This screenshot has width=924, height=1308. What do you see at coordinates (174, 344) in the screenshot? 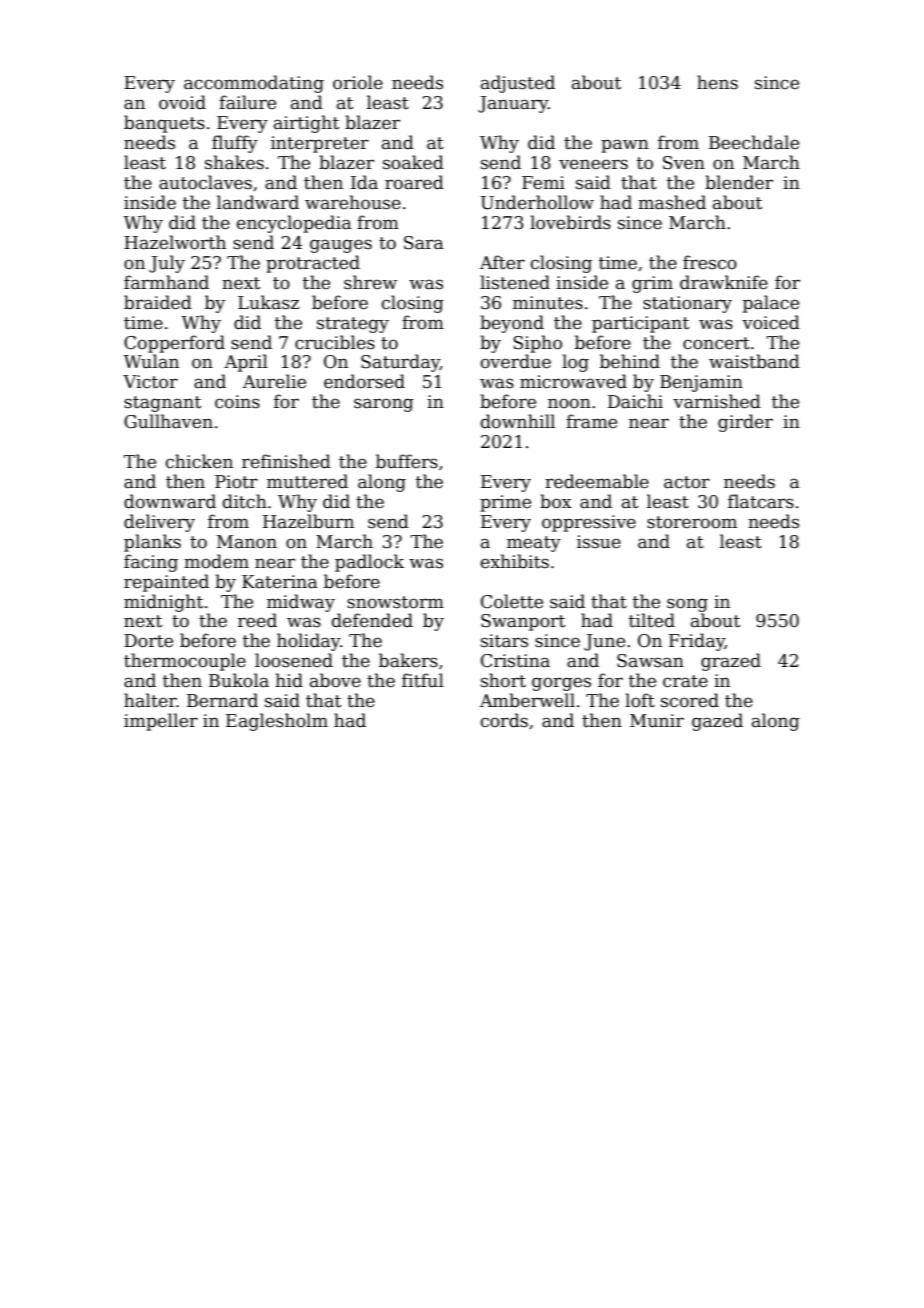
I see `Copperford` at bounding box center [174, 344].
